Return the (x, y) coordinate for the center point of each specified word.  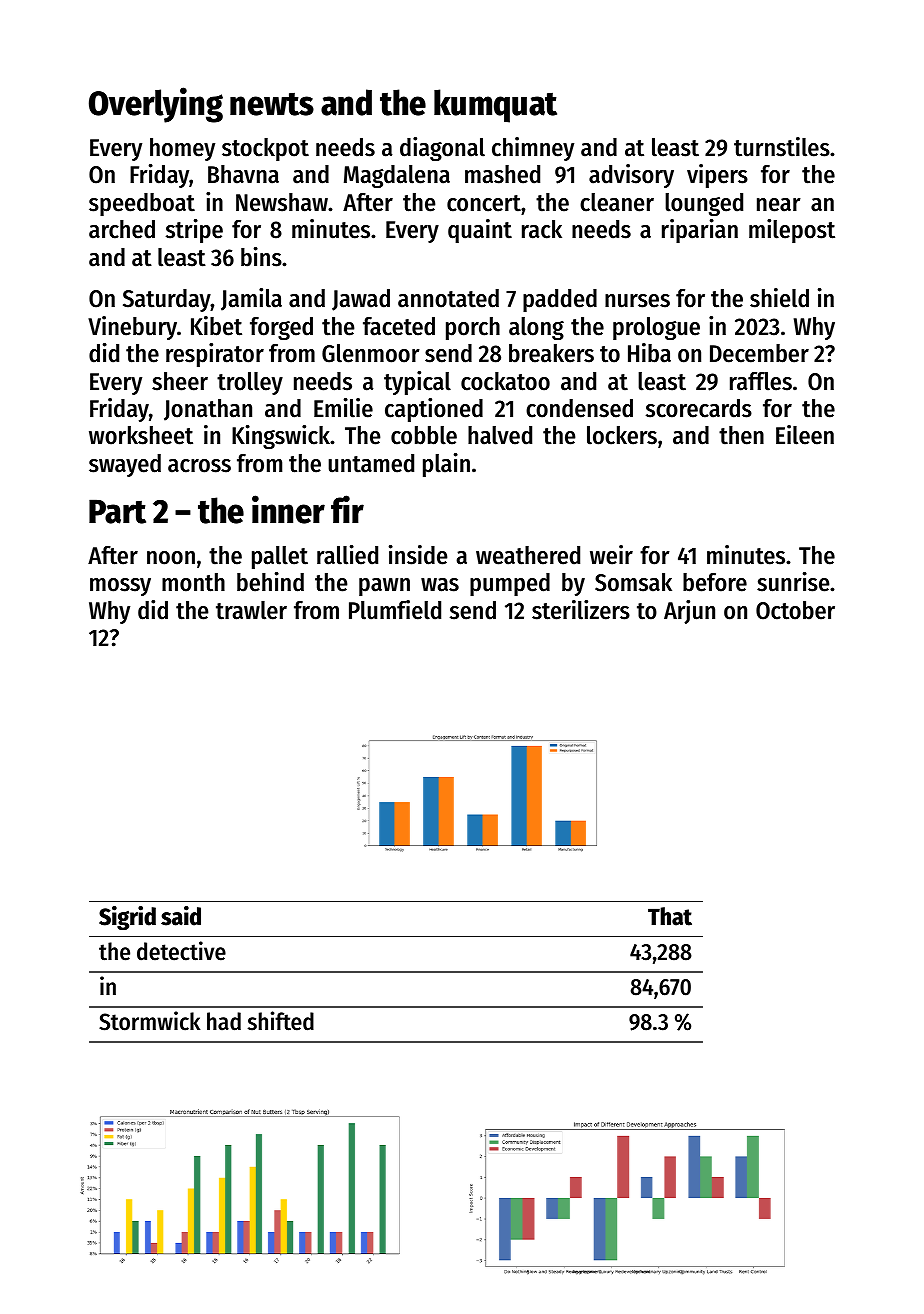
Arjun (689, 612)
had (224, 1021)
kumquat (495, 106)
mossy (120, 587)
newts (272, 104)
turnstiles (782, 147)
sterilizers (581, 610)
